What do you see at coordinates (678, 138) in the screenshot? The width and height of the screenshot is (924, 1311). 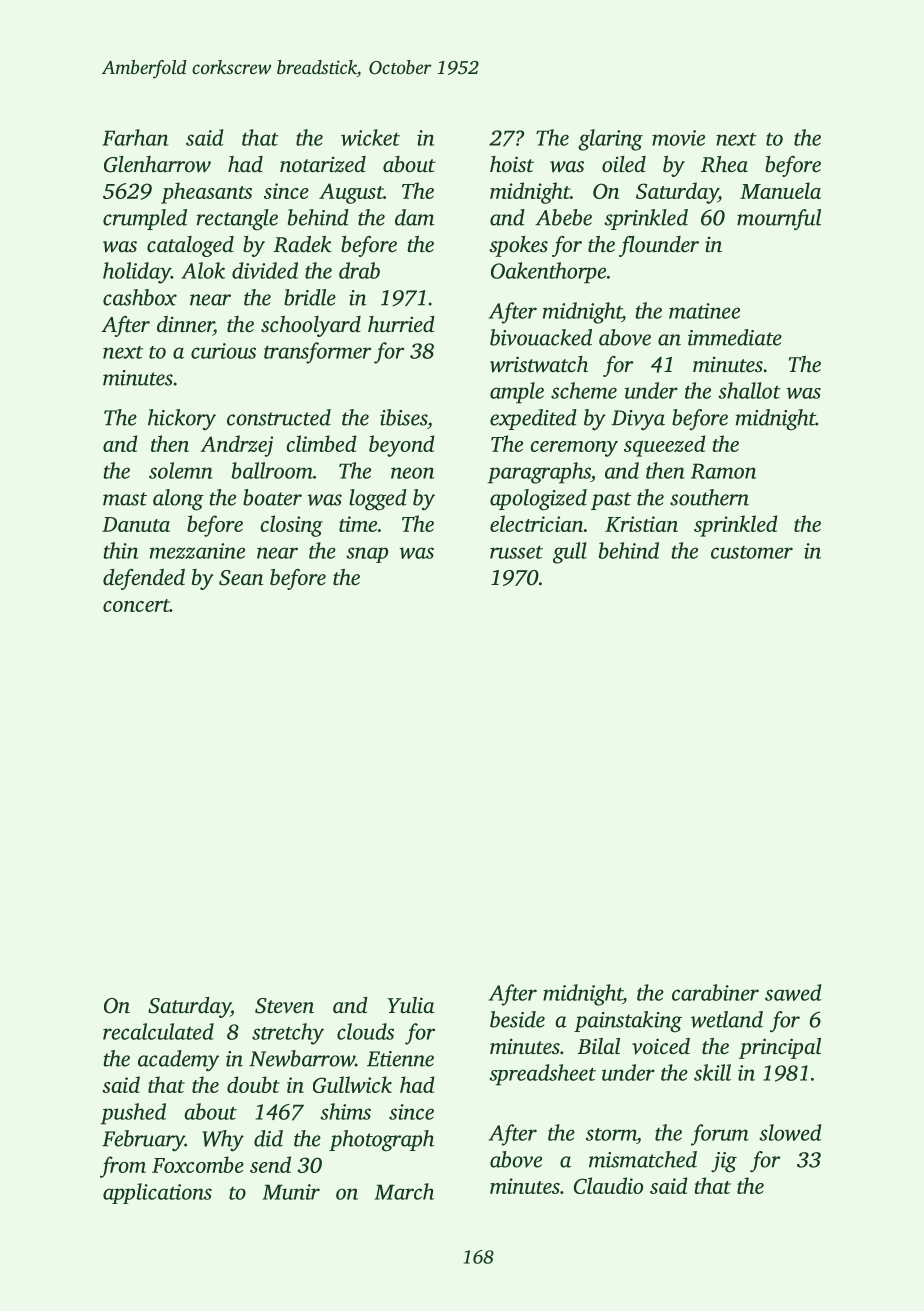 I see `movie` at bounding box center [678, 138].
